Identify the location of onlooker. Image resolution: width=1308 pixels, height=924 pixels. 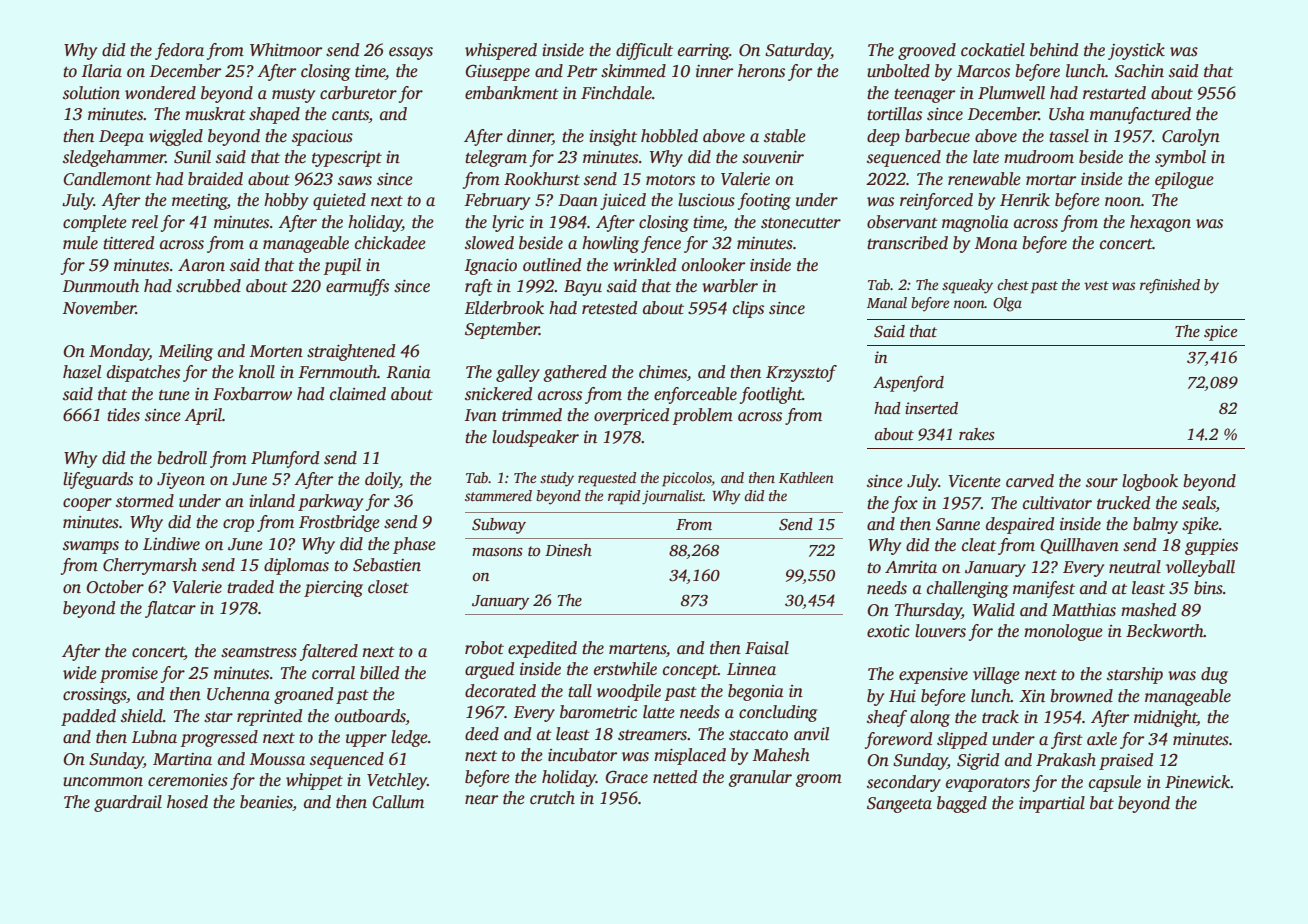
(713, 265).
